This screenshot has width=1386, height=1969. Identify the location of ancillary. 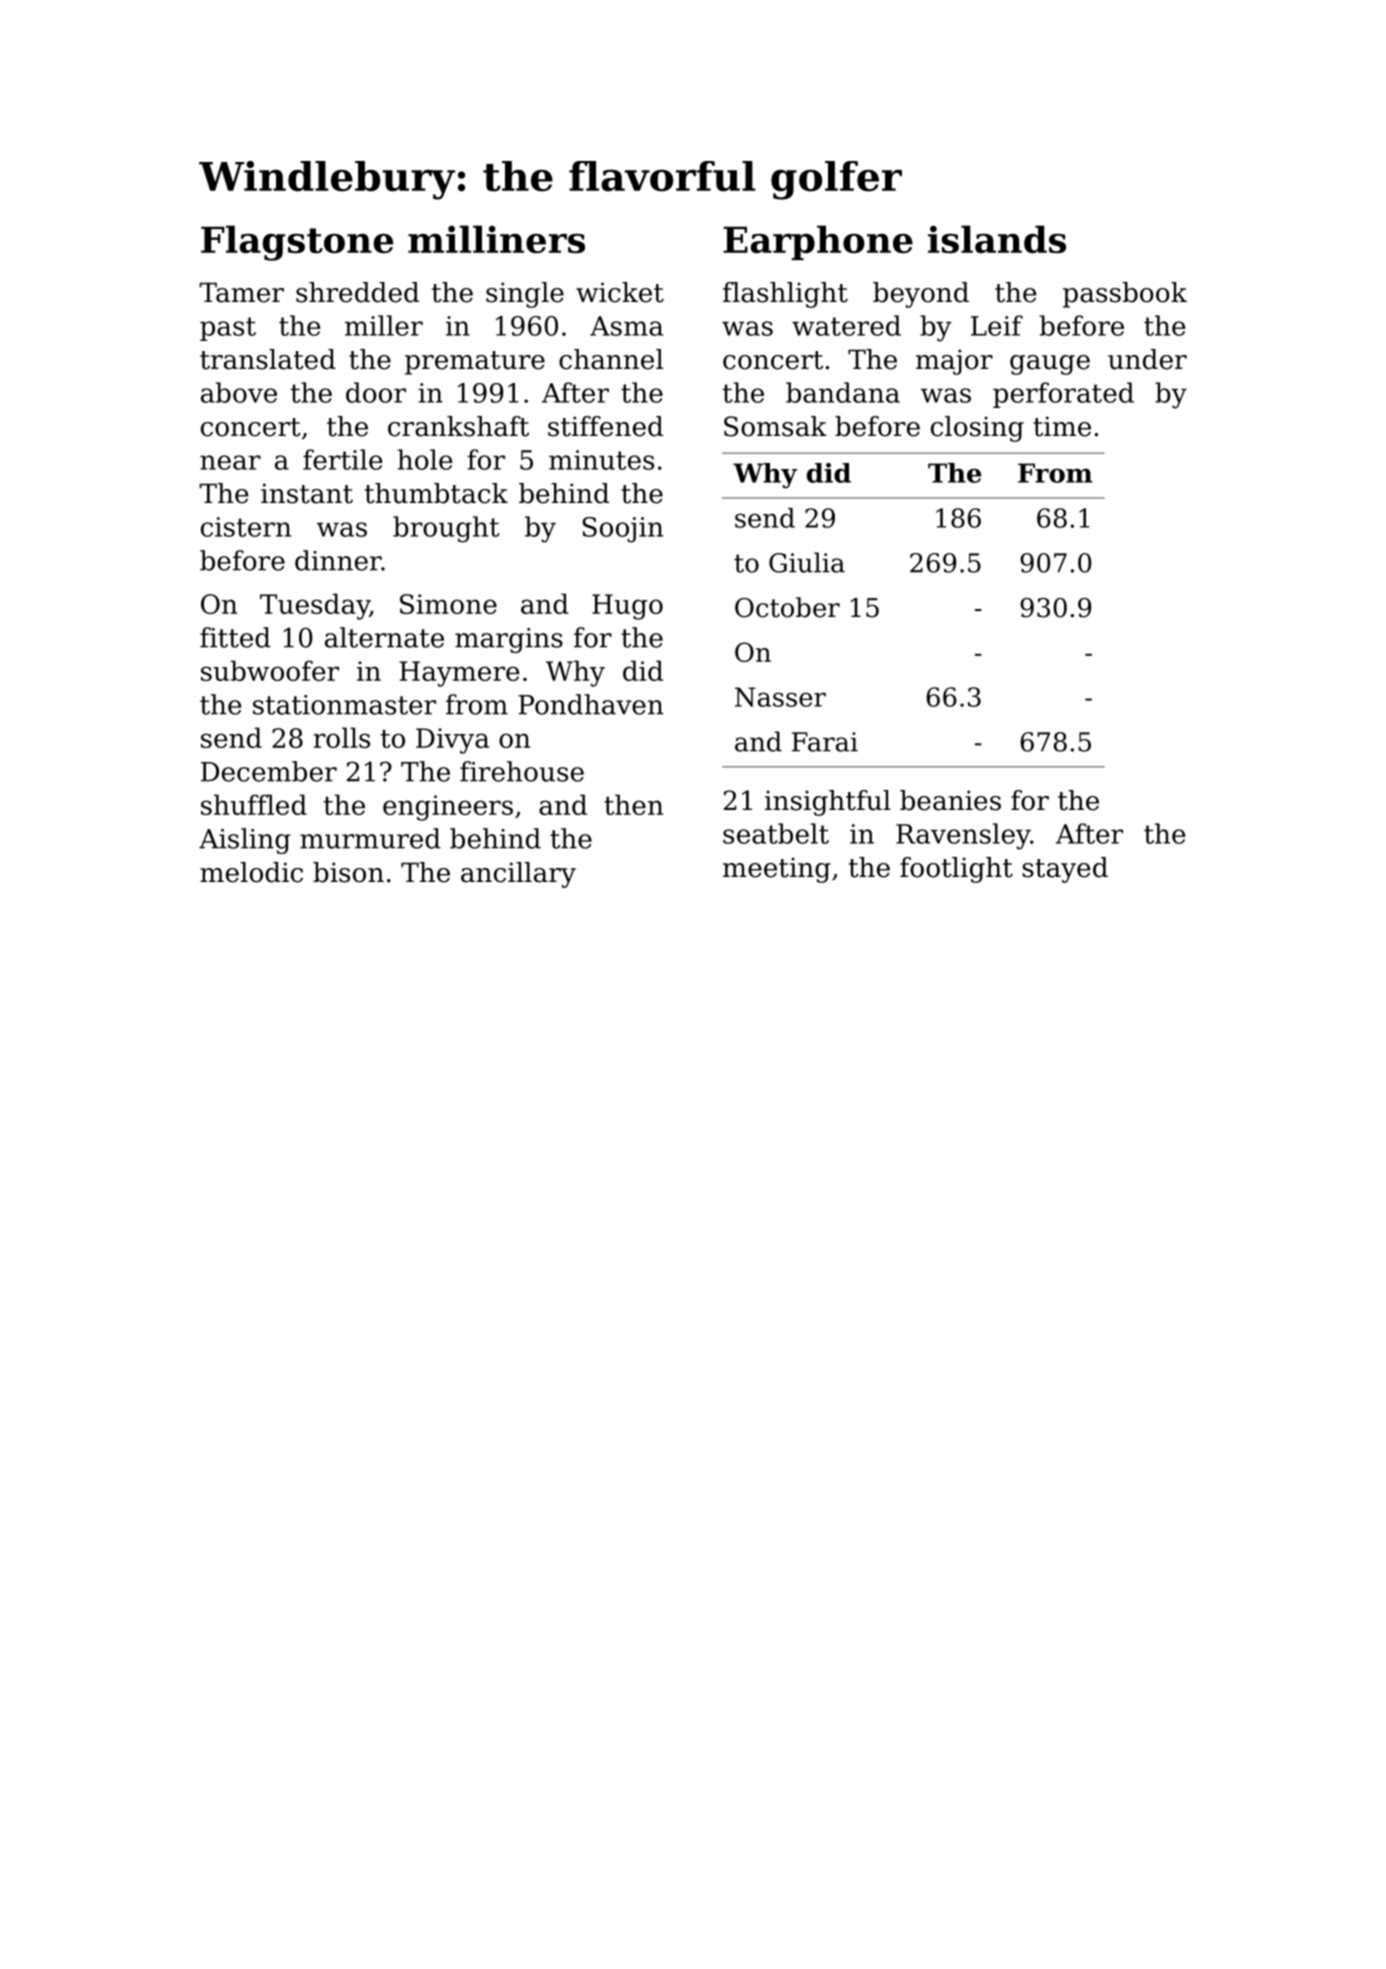
(518, 875).
